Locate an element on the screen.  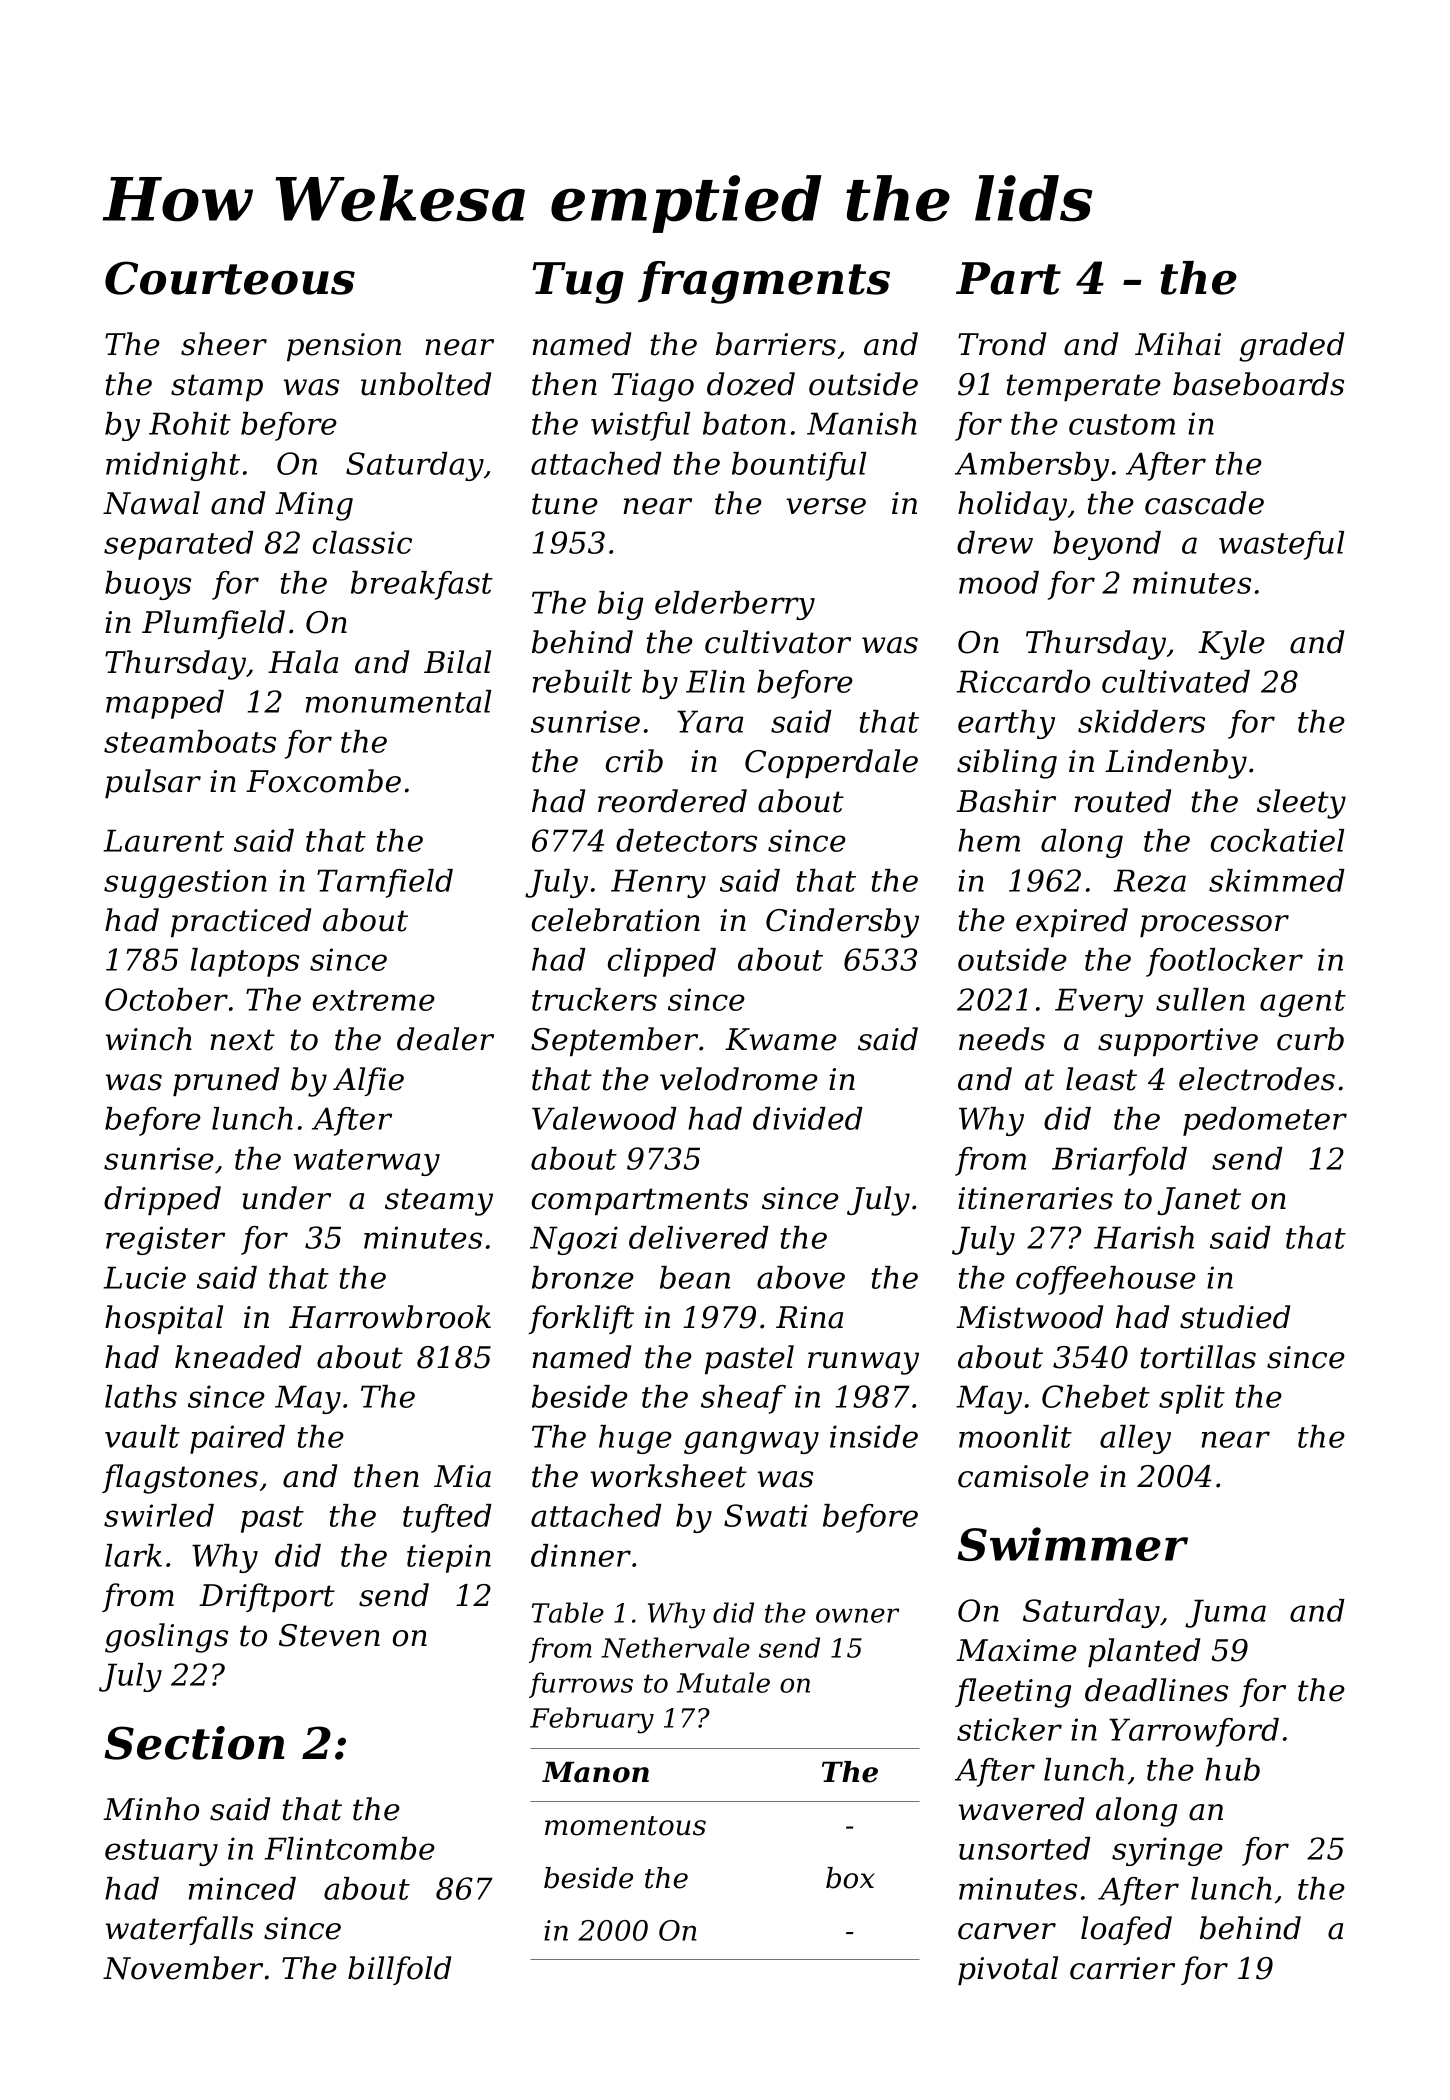
Alfie is located at coordinates (368, 1081).
